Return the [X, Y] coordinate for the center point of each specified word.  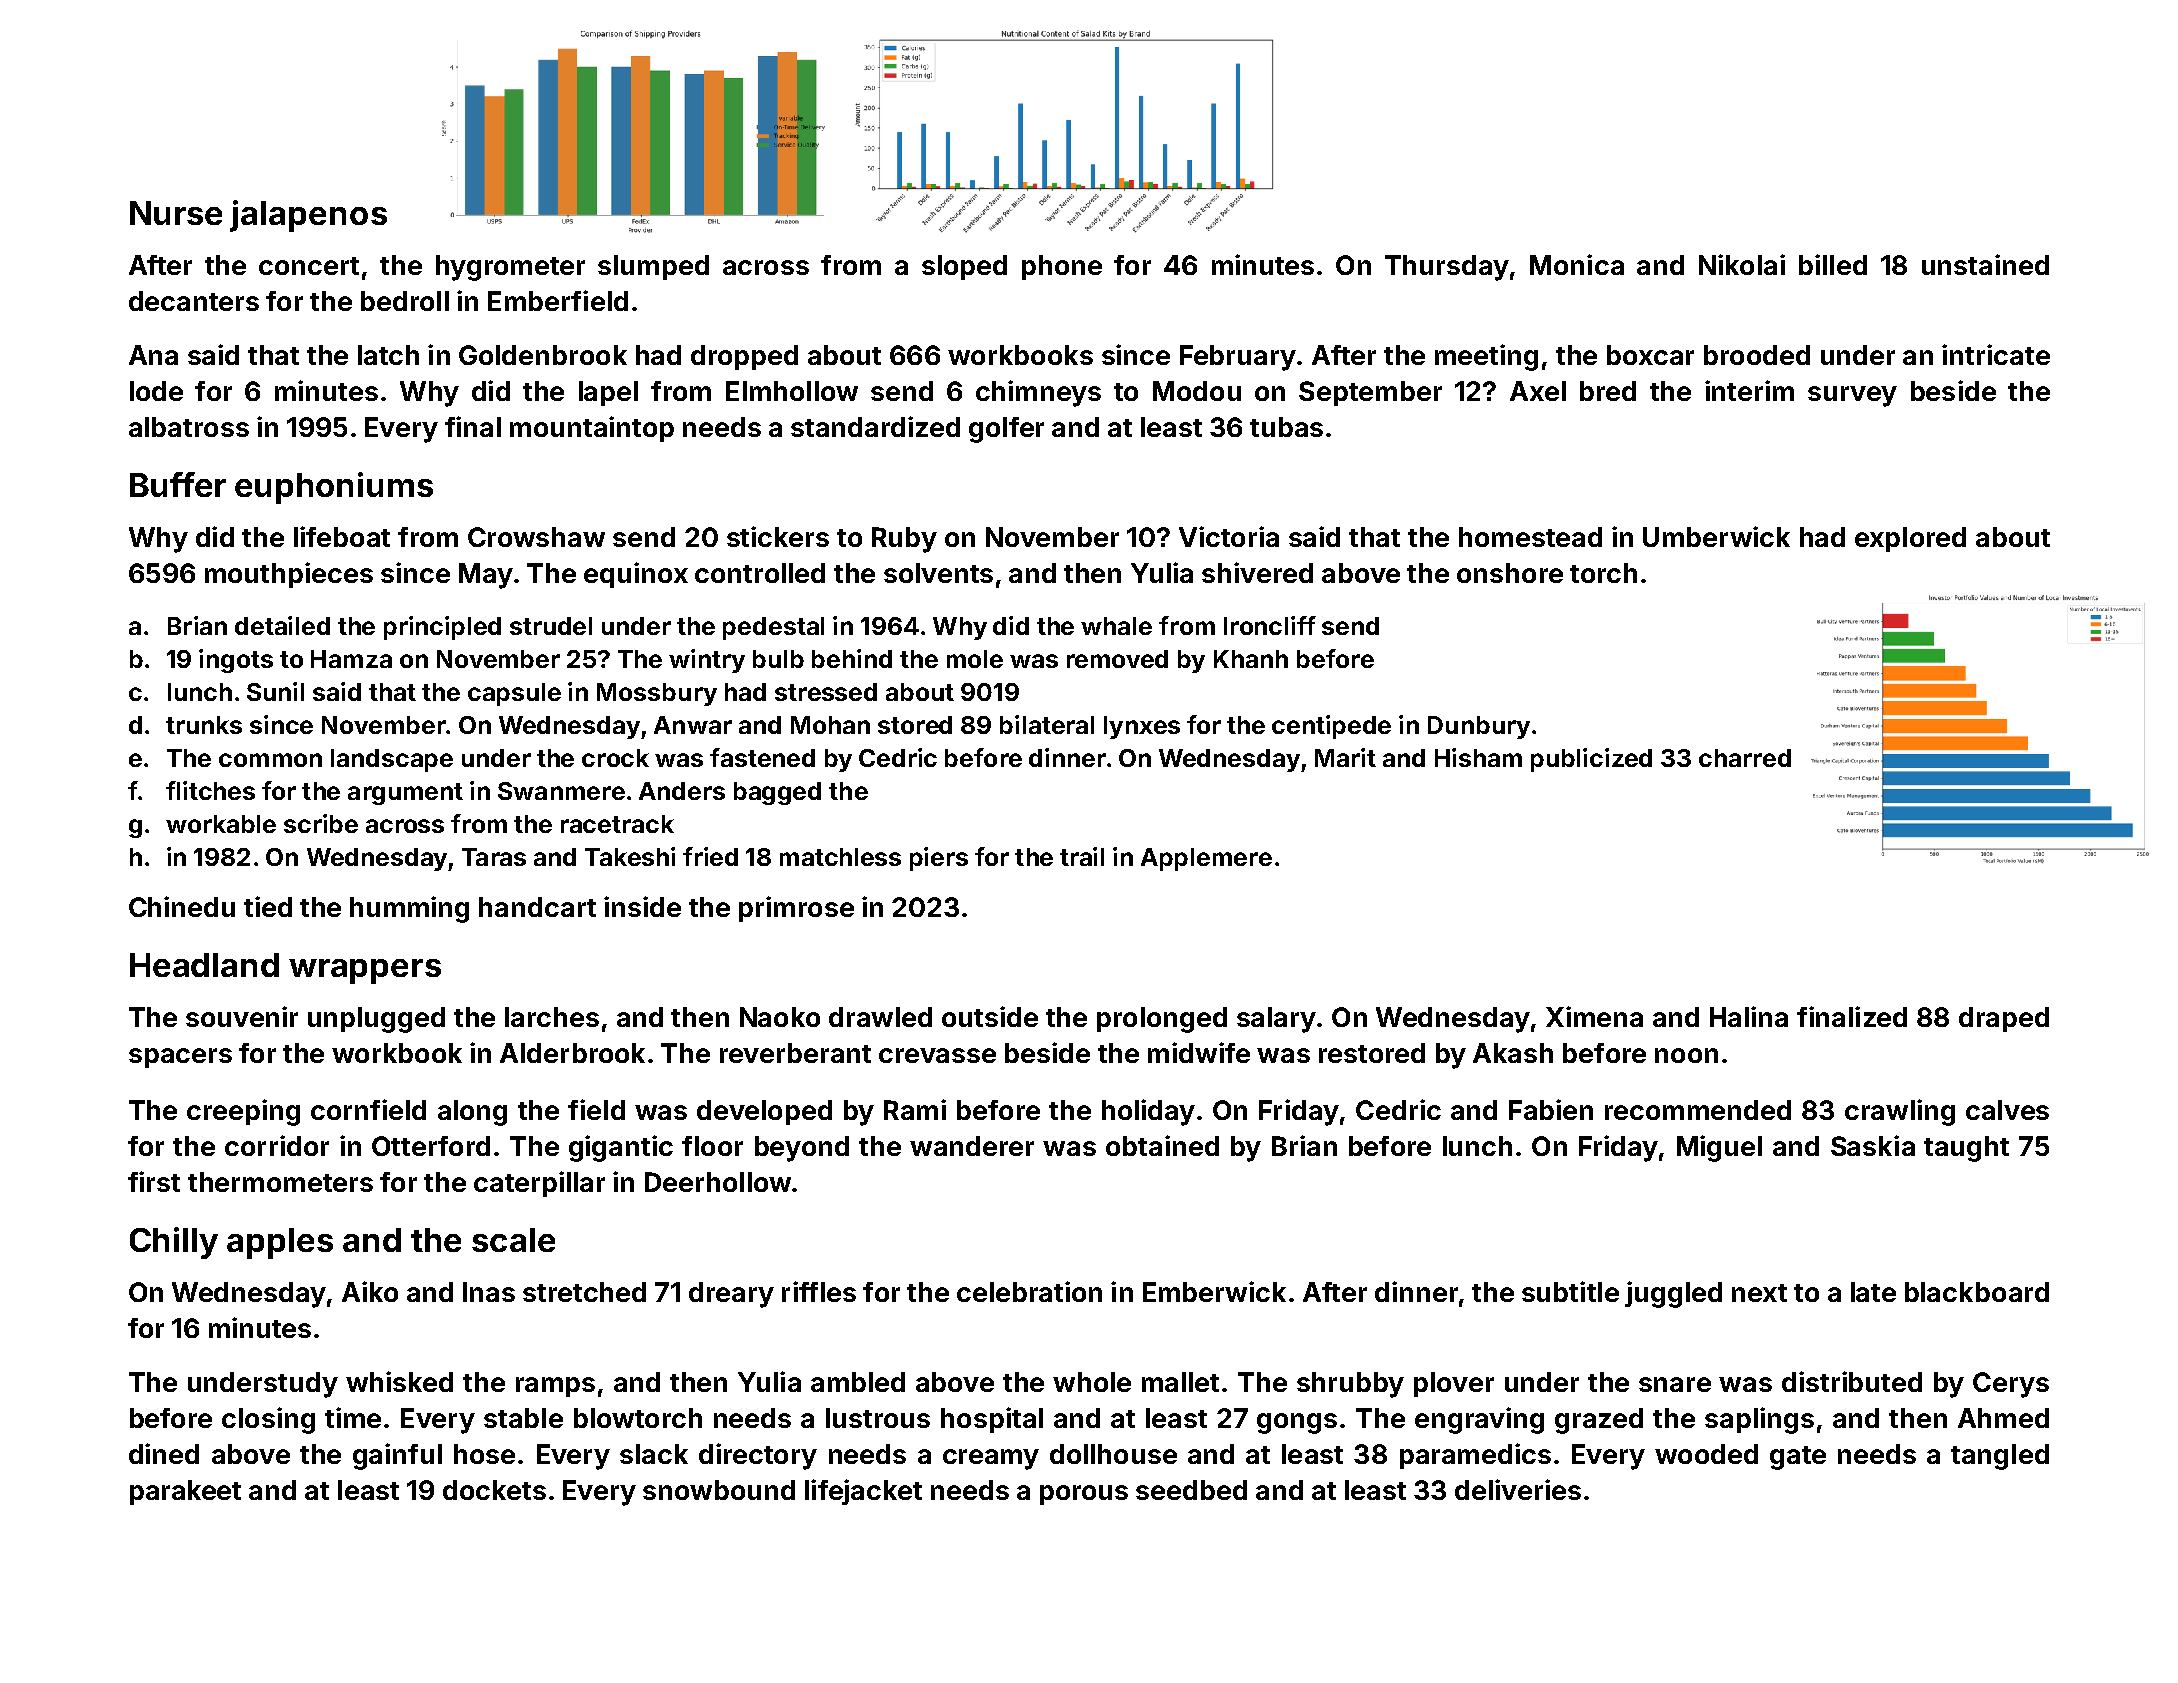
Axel [1538, 391]
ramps [555, 1387]
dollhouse [1113, 1454]
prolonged [1162, 1020]
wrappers [365, 971]
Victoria [1229, 536]
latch [388, 355]
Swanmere [561, 791]
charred [1745, 758]
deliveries [1518, 1489]
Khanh [1251, 659]
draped [2004, 1019]
